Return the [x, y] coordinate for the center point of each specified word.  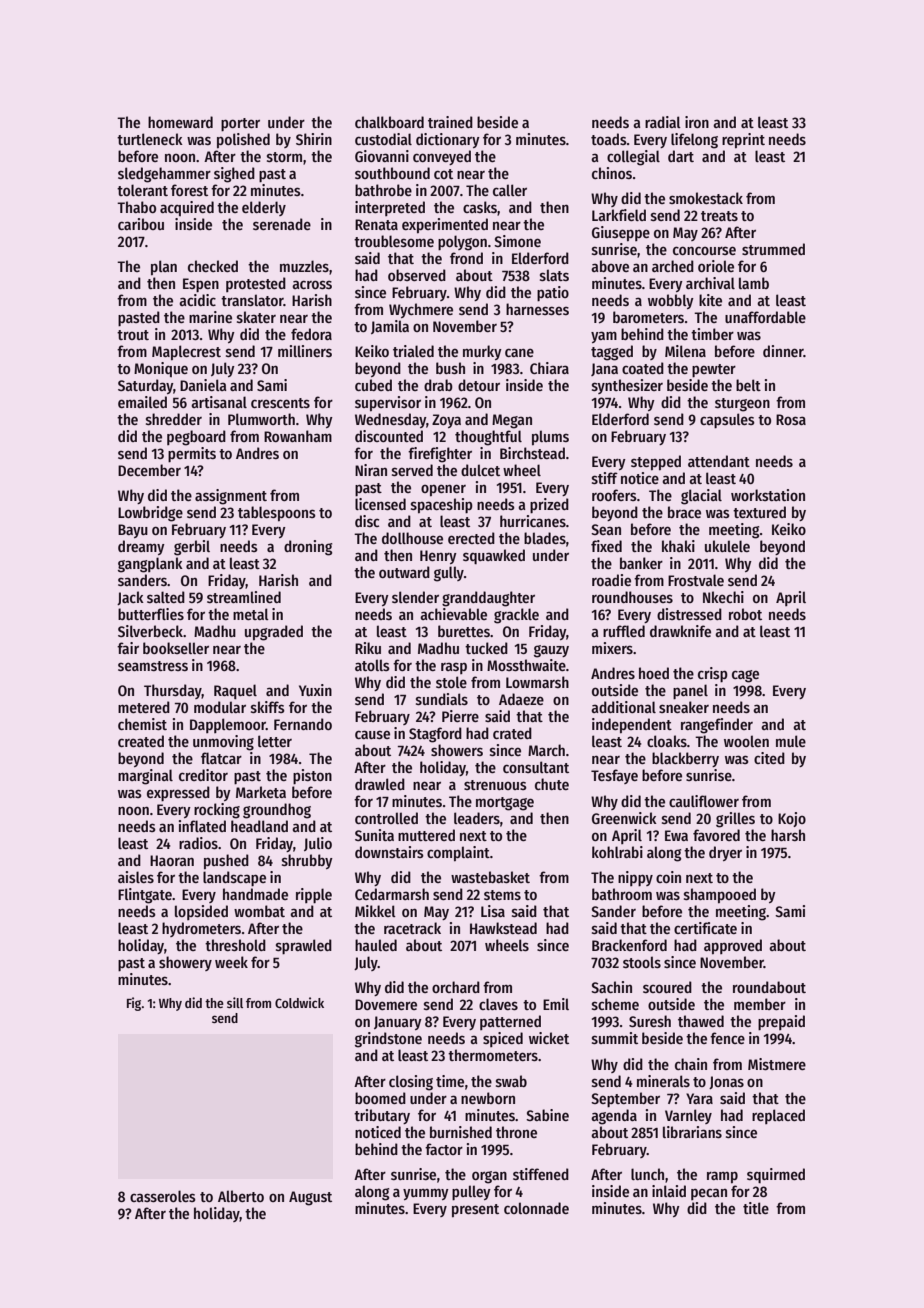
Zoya [446, 421]
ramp [722, 1177]
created [141, 741]
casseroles [163, 1196]
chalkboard [389, 122]
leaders [477, 818]
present [475, 1210]
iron [697, 122]
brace [684, 512]
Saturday [145, 386]
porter [240, 124]
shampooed [720, 895]
